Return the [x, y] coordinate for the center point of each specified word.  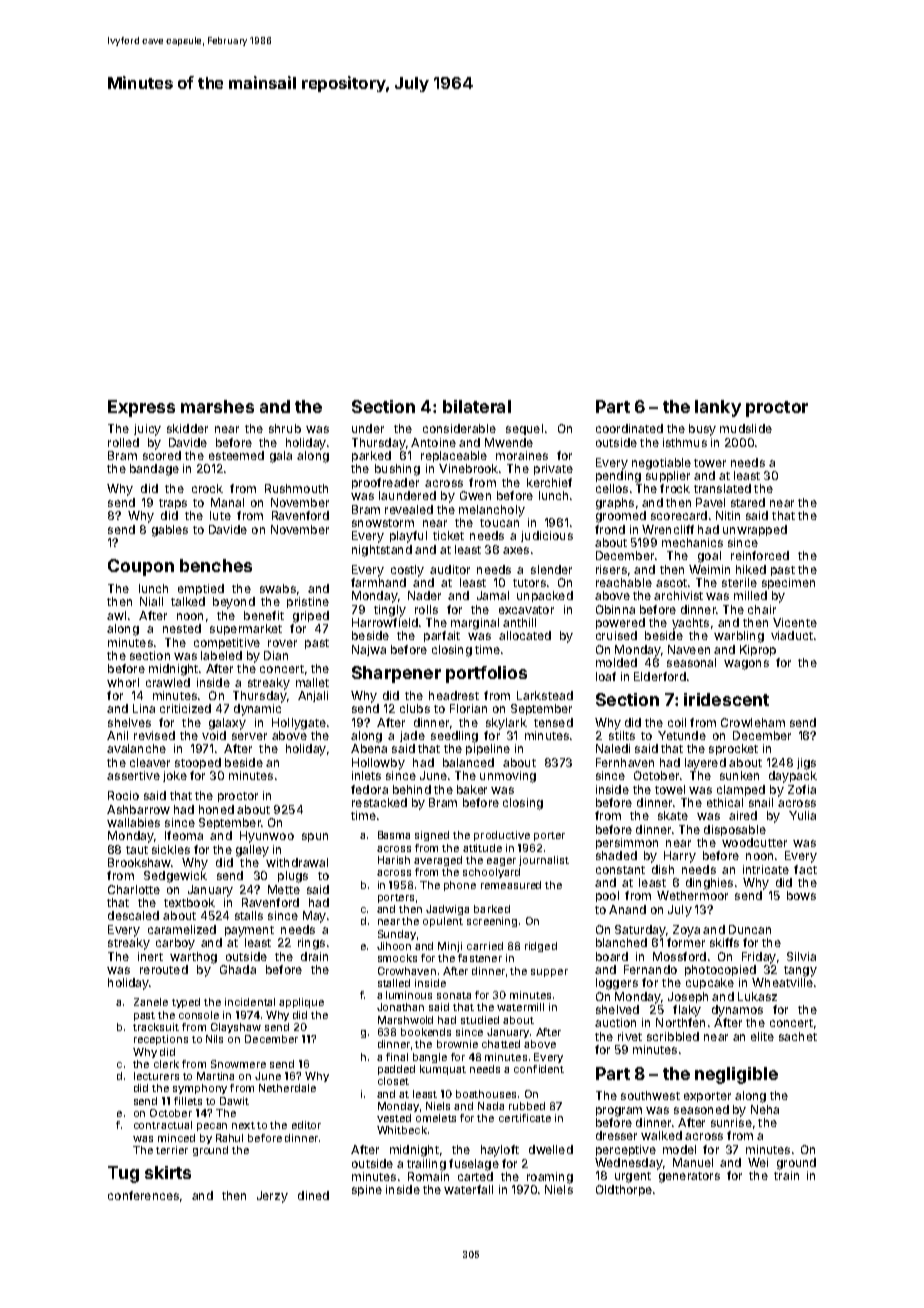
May [314, 917]
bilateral [477, 406]
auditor [450, 569]
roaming [550, 1178]
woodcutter [754, 842]
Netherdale [287, 1088]
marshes [217, 406]
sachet [798, 1036]
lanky [718, 408]
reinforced [760, 555]
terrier [172, 1150]
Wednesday [628, 1164]
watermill [520, 1007]
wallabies [133, 822]
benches [216, 565]
